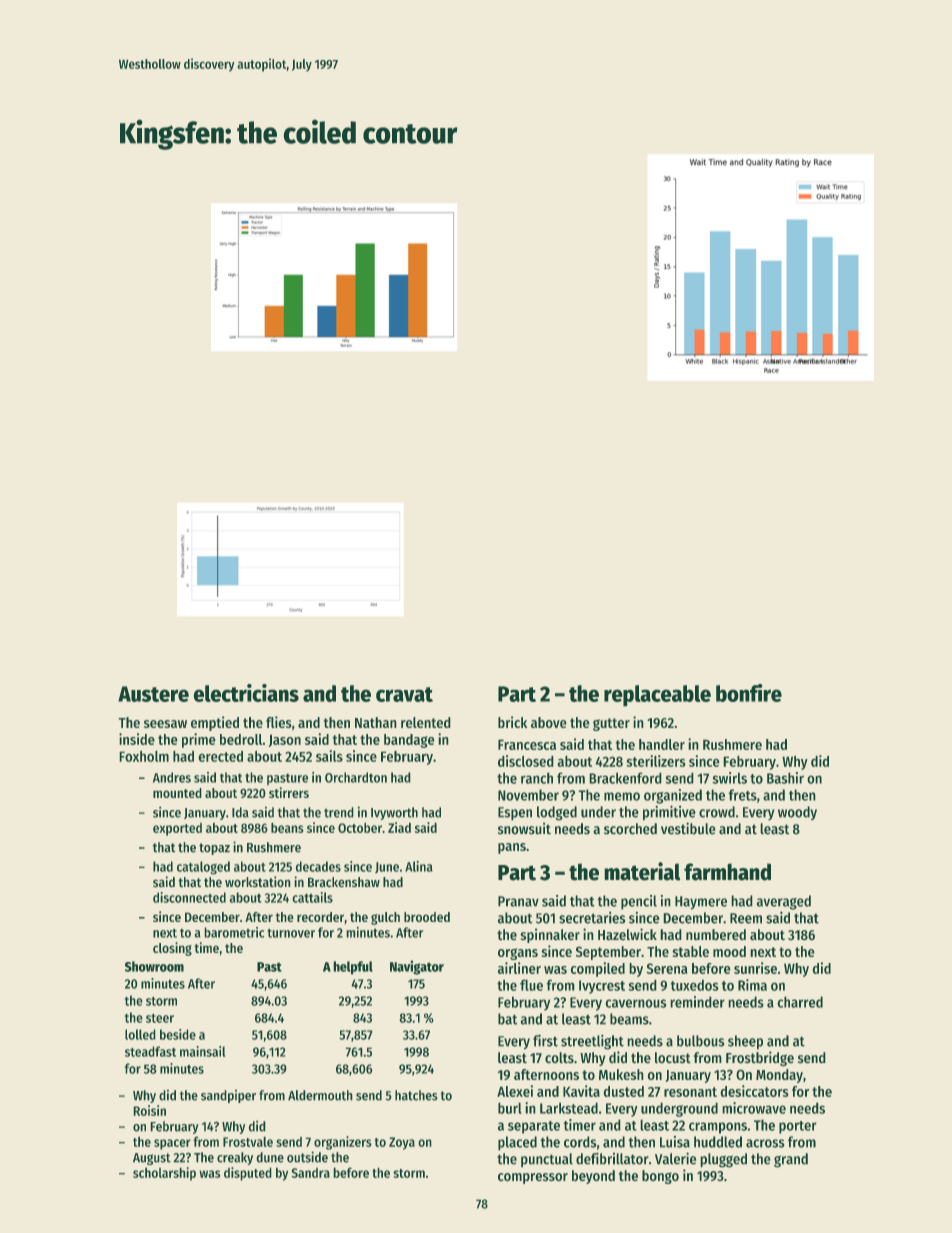 This document has height=1233, width=952. I want to click on stable, so click(690, 951).
